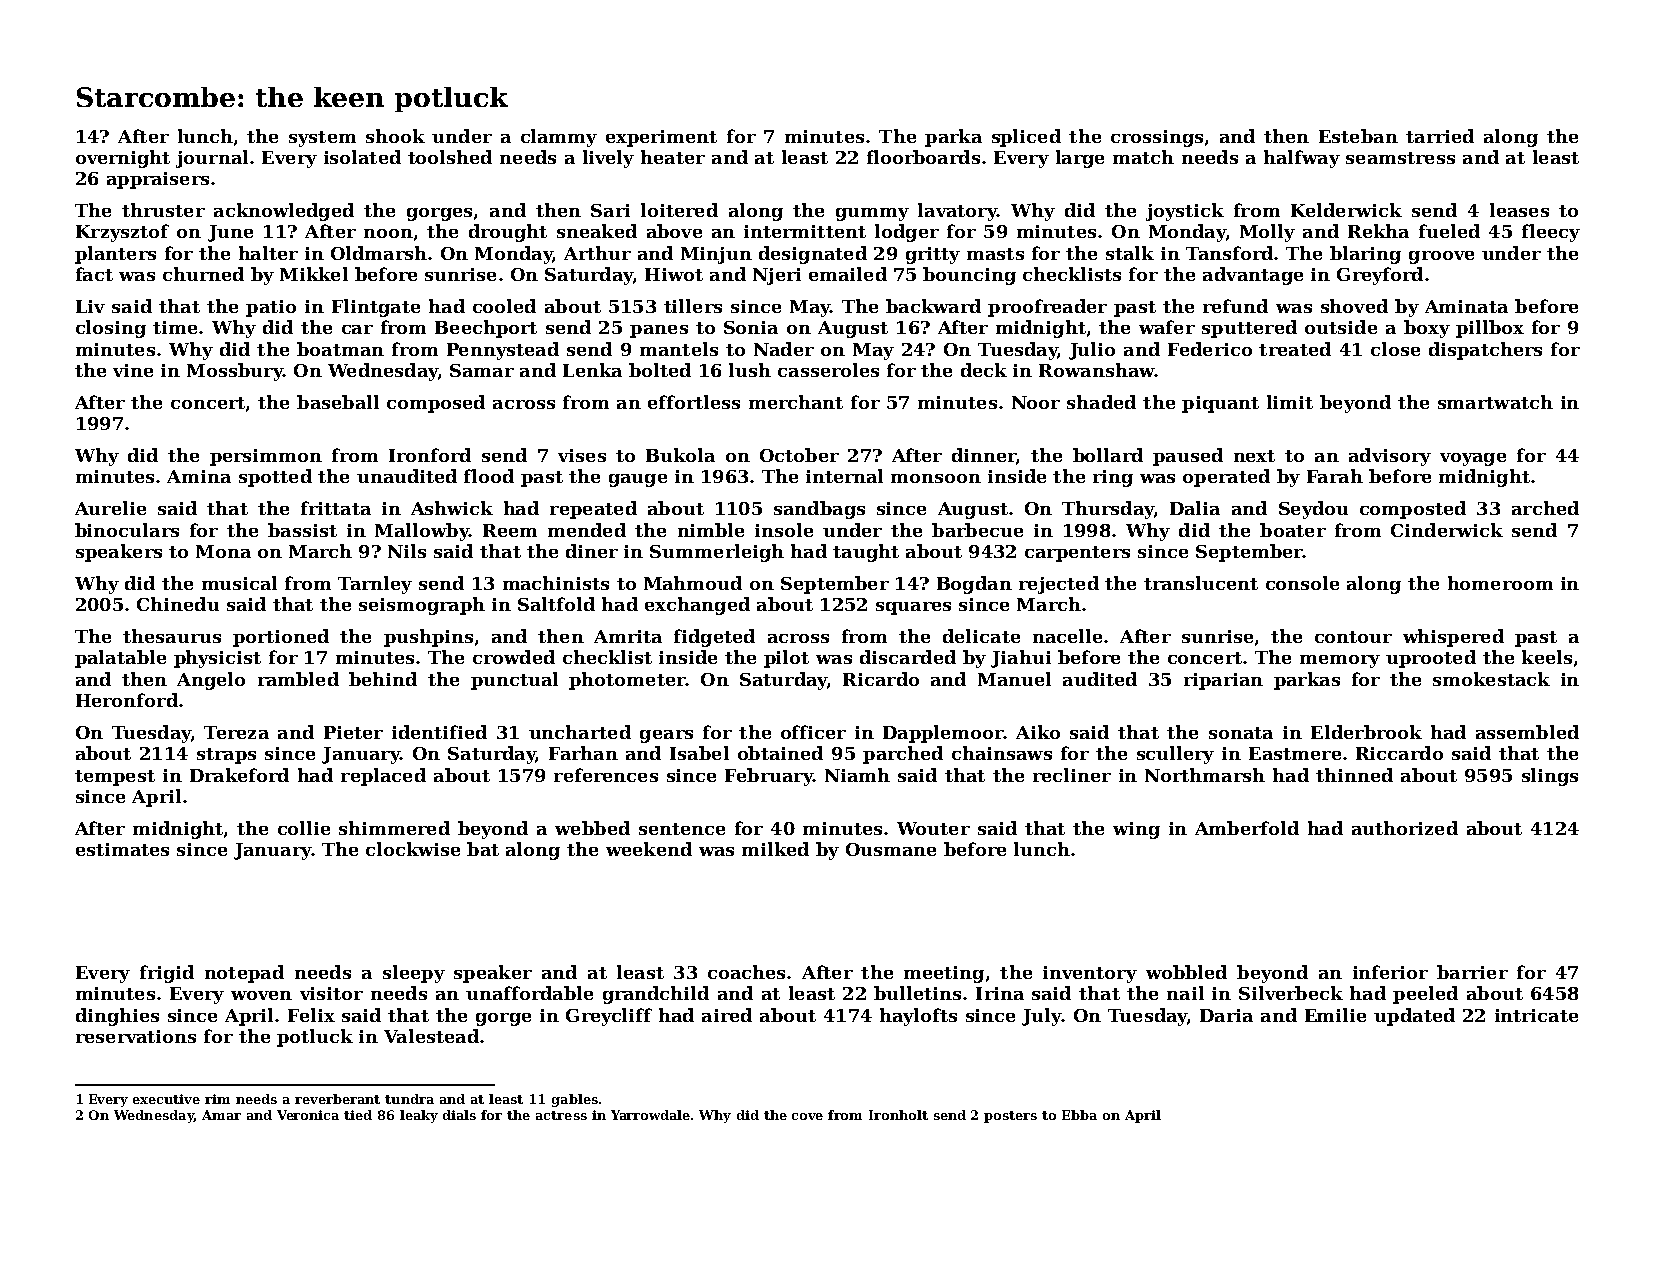  Describe the element at coordinates (1341, 327) in the page. I see `outside` at that location.
